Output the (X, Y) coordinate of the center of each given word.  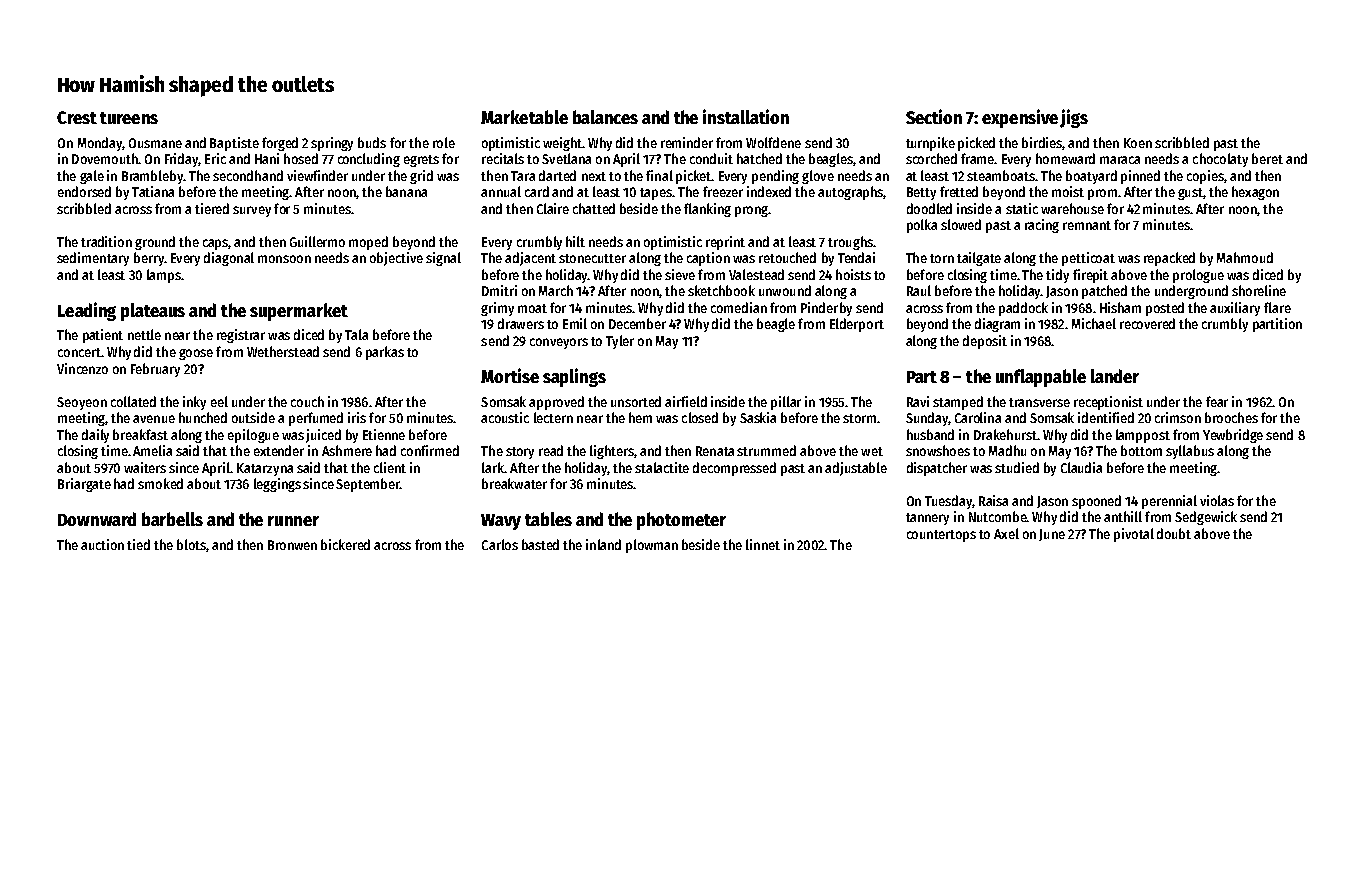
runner (293, 521)
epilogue (253, 436)
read (551, 450)
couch (307, 401)
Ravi (918, 401)
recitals (503, 158)
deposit (985, 342)
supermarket (299, 312)
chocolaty (1220, 160)
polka (922, 226)
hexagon (1255, 193)
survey (252, 211)
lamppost (1143, 436)
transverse (1039, 402)
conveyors (559, 343)
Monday (100, 144)
